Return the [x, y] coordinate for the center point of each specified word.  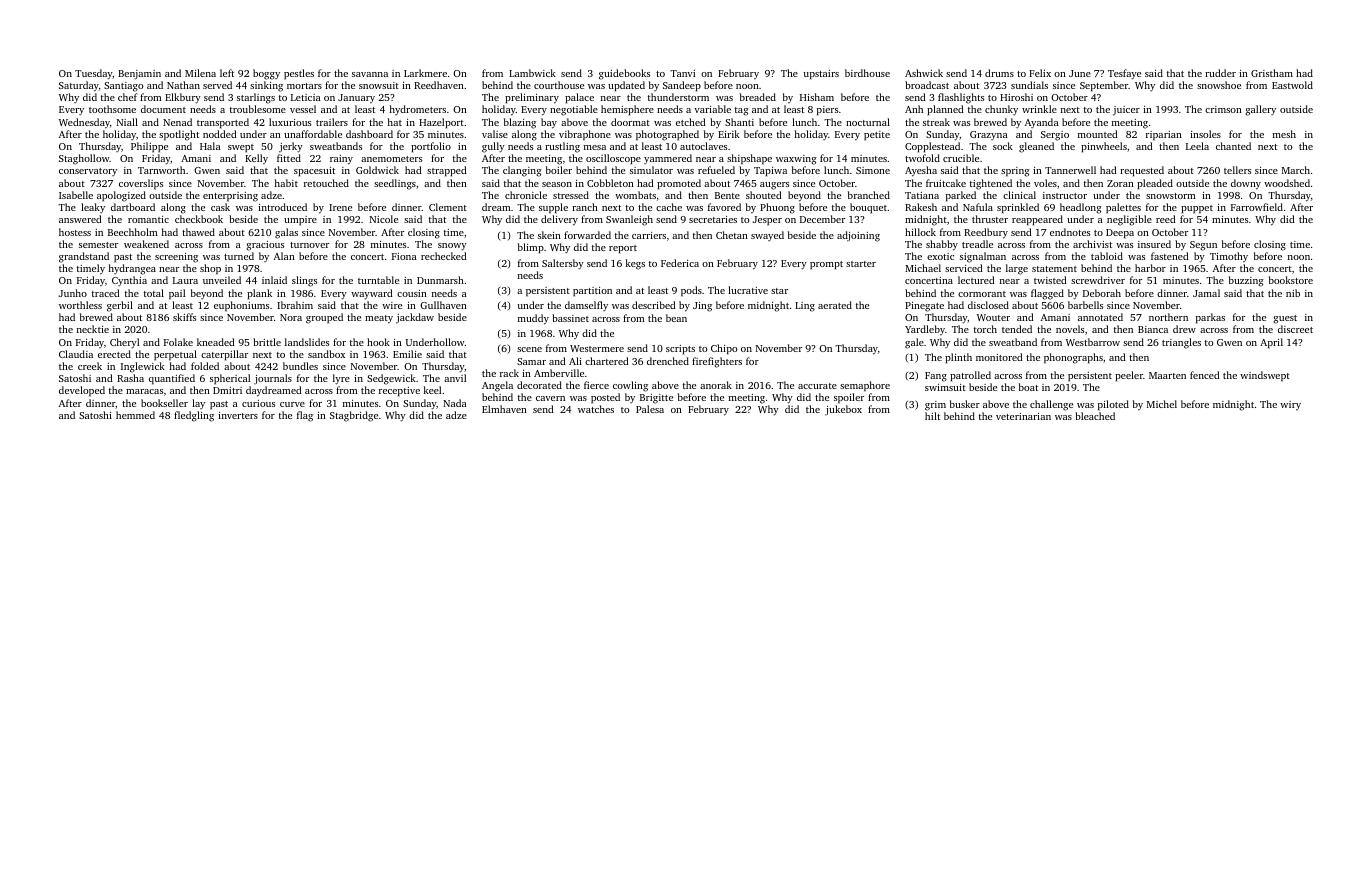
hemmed [135, 415]
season [557, 184]
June [1080, 73]
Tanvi [682, 73]
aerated [835, 305]
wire [392, 305]
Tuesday [94, 74]
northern [1168, 317]
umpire [300, 221]
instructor [1065, 195]
